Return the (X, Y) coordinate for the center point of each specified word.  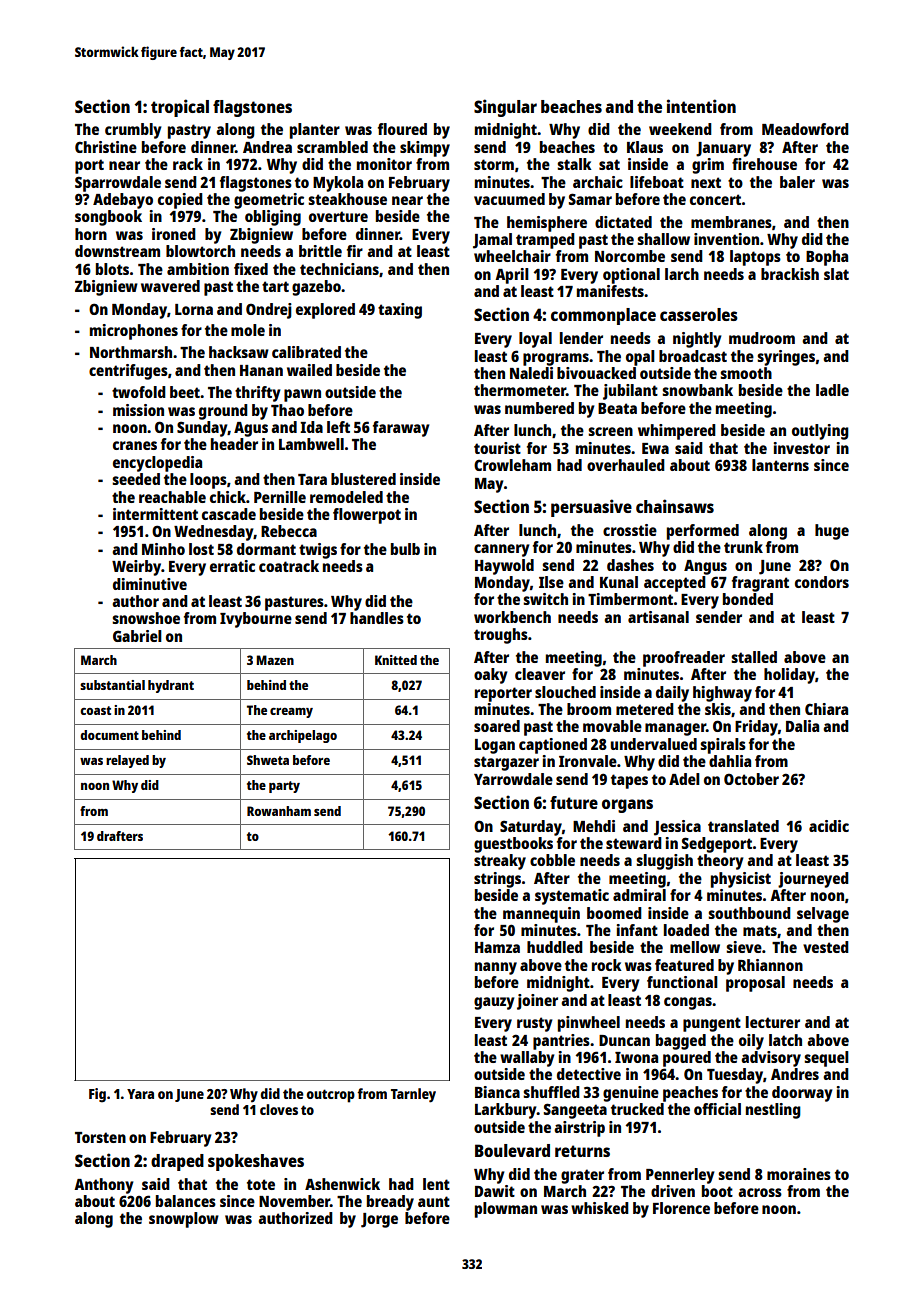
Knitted (396, 660)
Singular (505, 108)
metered (645, 709)
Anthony (103, 1186)
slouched (565, 692)
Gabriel (137, 636)
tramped (545, 241)
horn (91, 234)
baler (797, 182)
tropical (180, 108)
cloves (279, 1109)
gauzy (494, 1003)
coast (95, 710)
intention (701, 106)
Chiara (826, 709)
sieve (744, 947)
